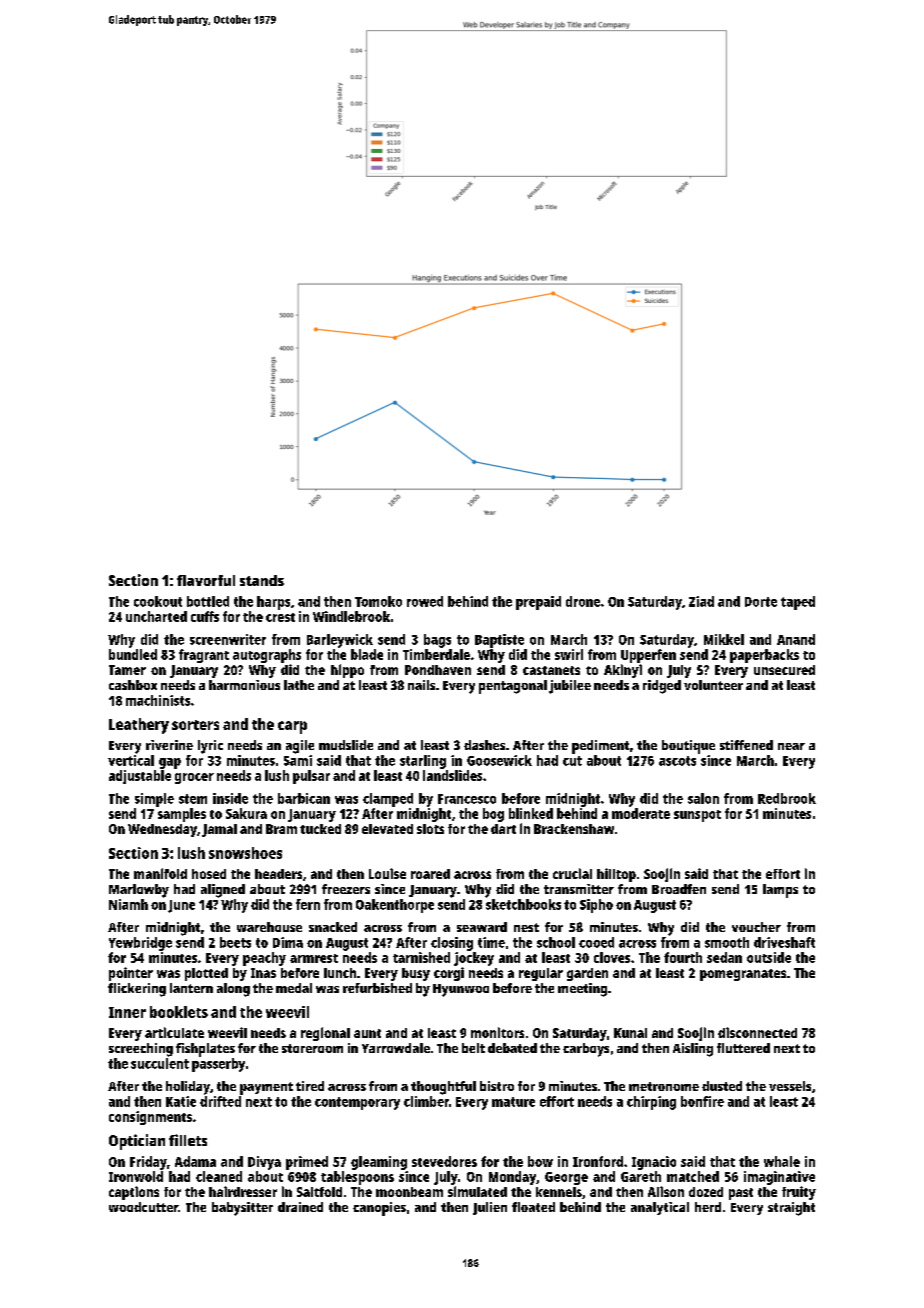  Describe the element at coordinates (134, 1193) in the screenshot. I see `captions` at that location.
